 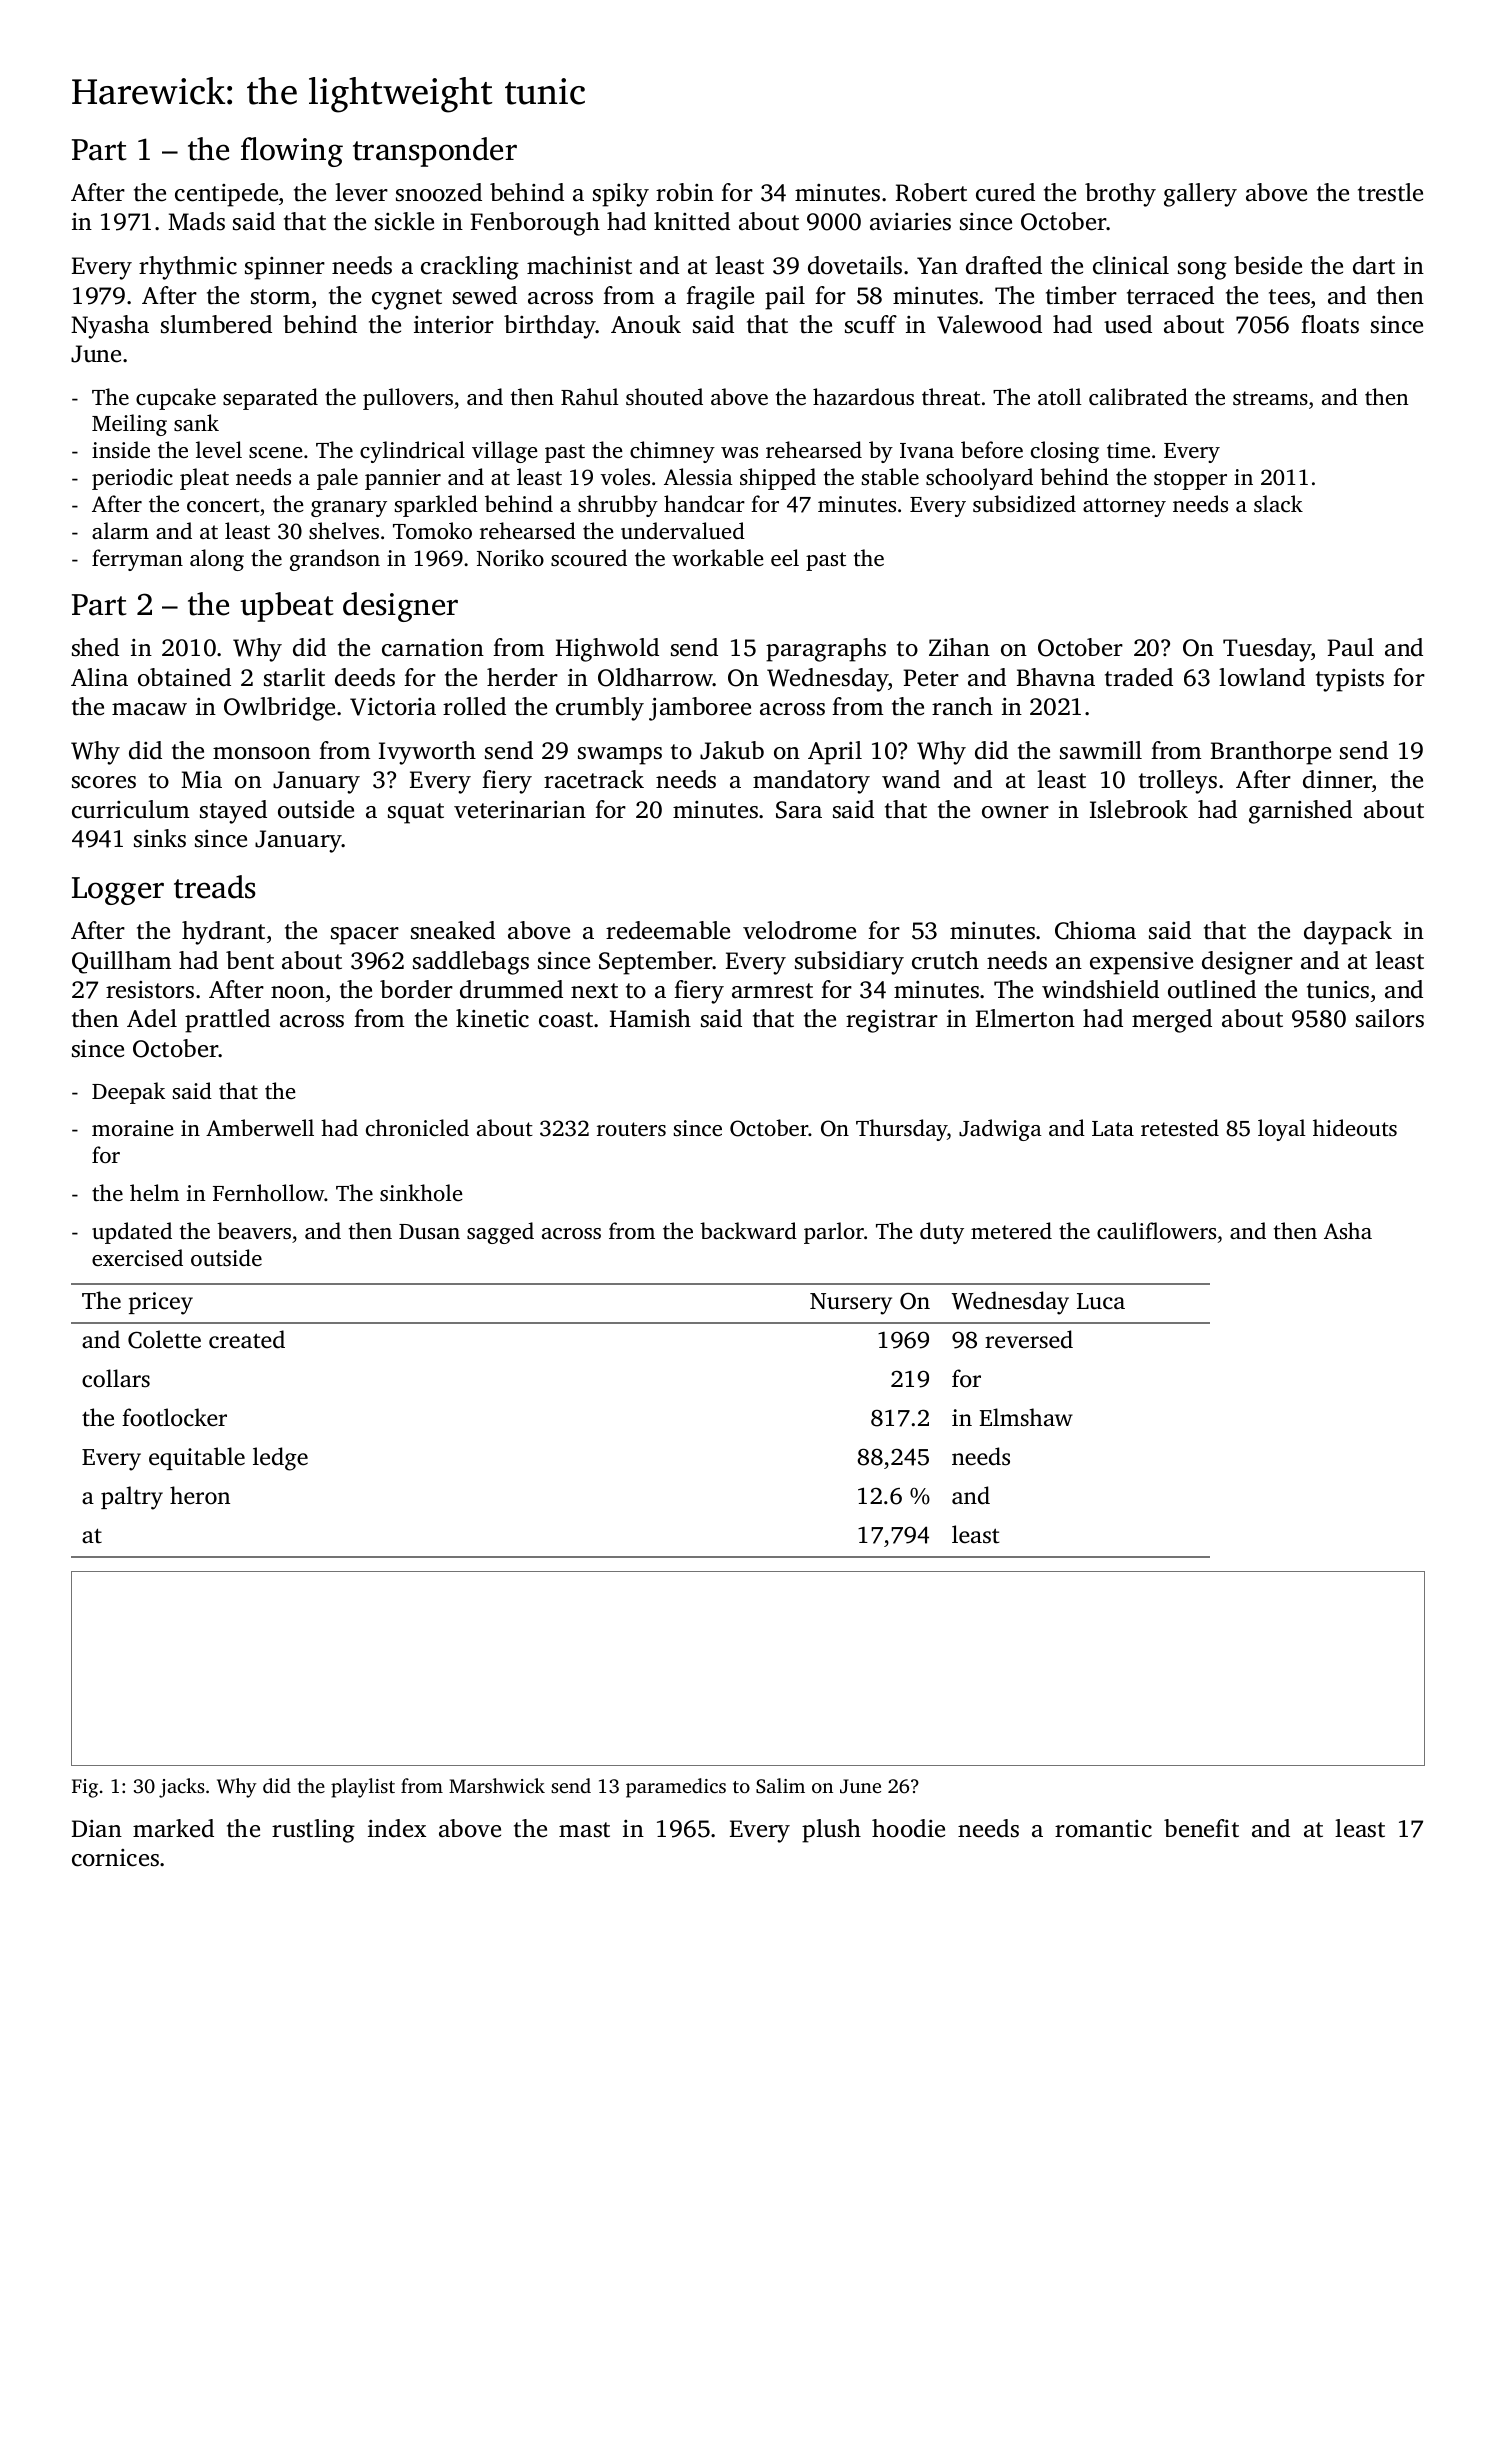 I want to click on Luca, so click(x=1101, y=1301).
